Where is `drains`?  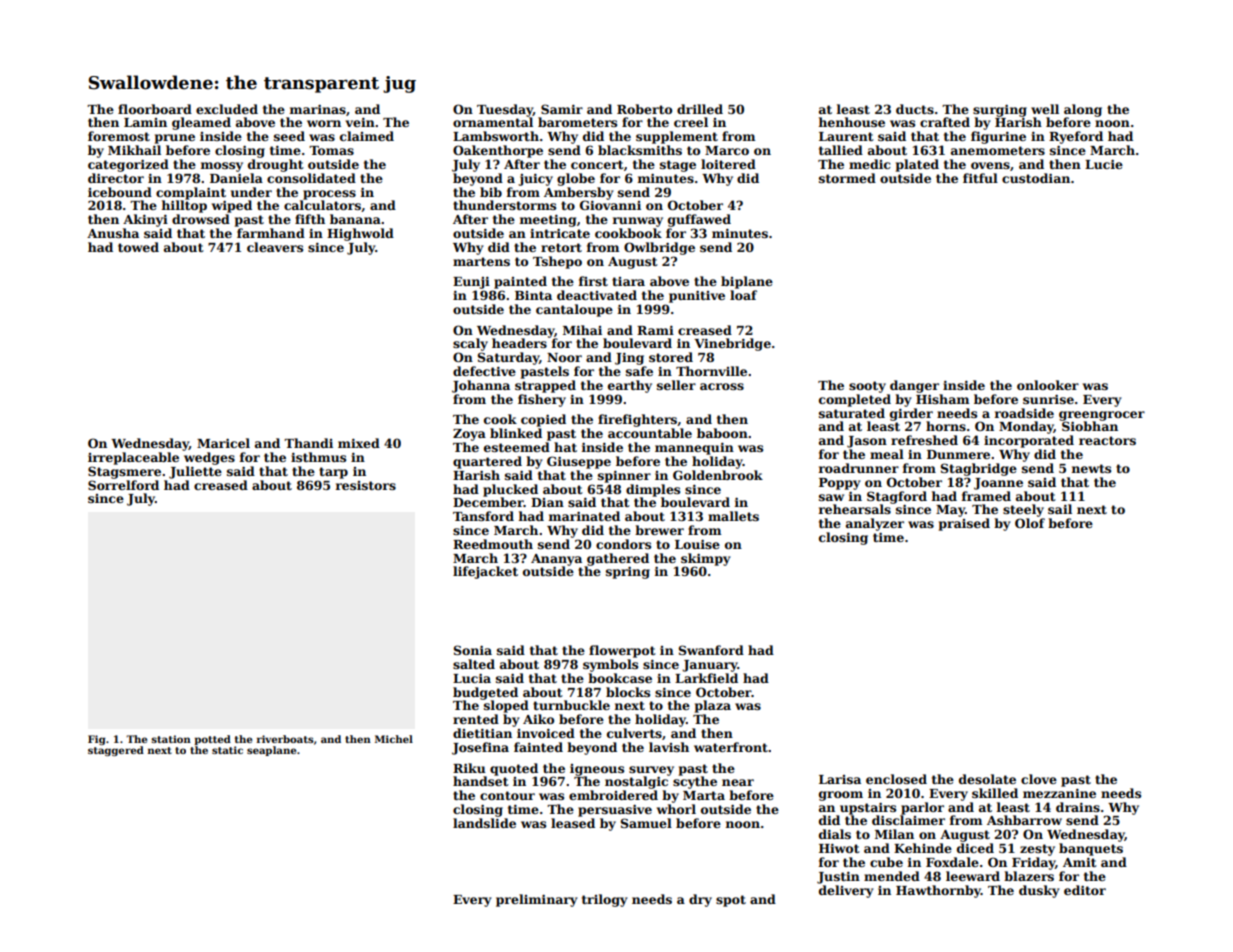
drains is located at coordinates (1078, 807).
